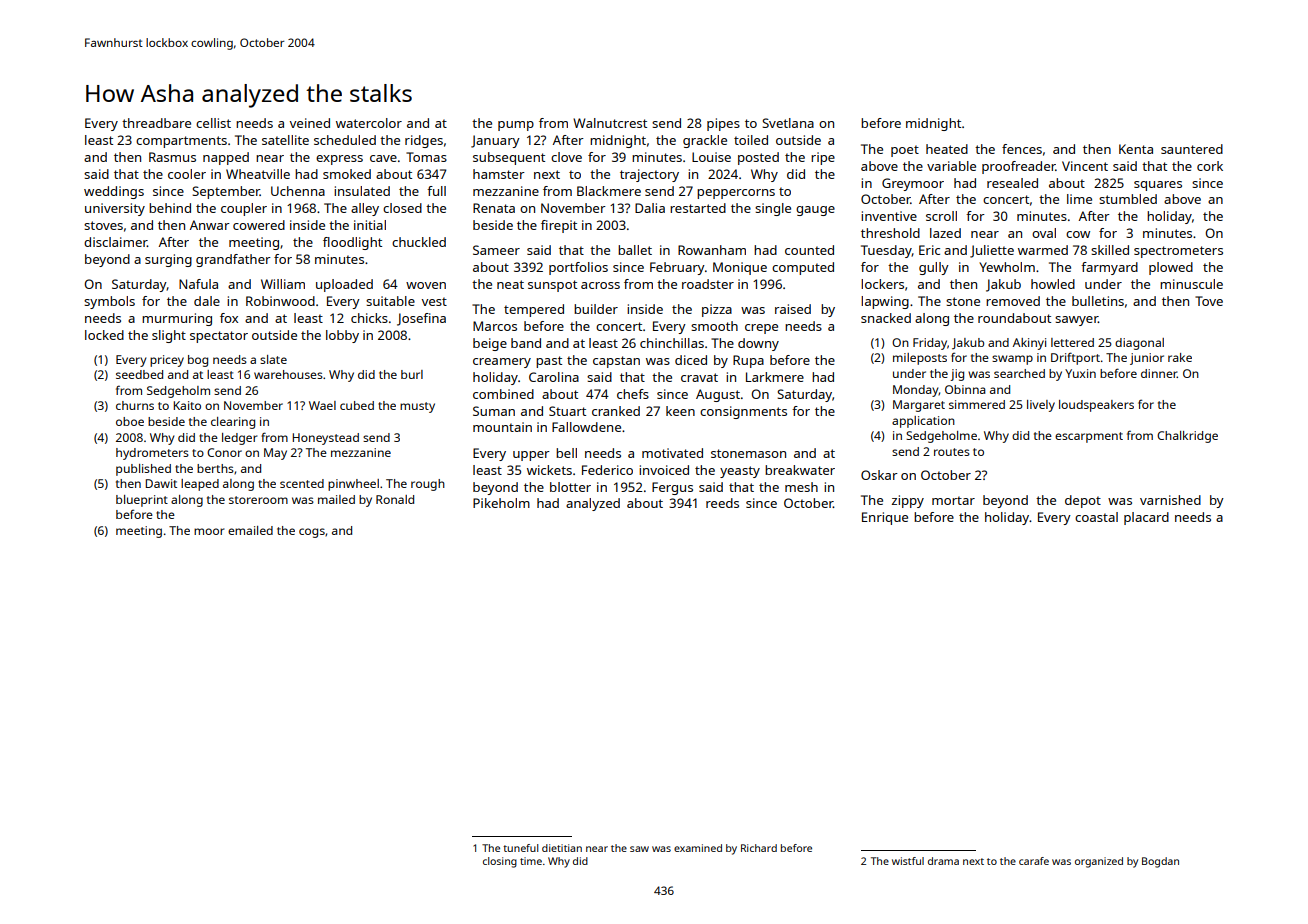 The height and width of the image is (924, 1308). I want to click on combined, so click(503, 394).
